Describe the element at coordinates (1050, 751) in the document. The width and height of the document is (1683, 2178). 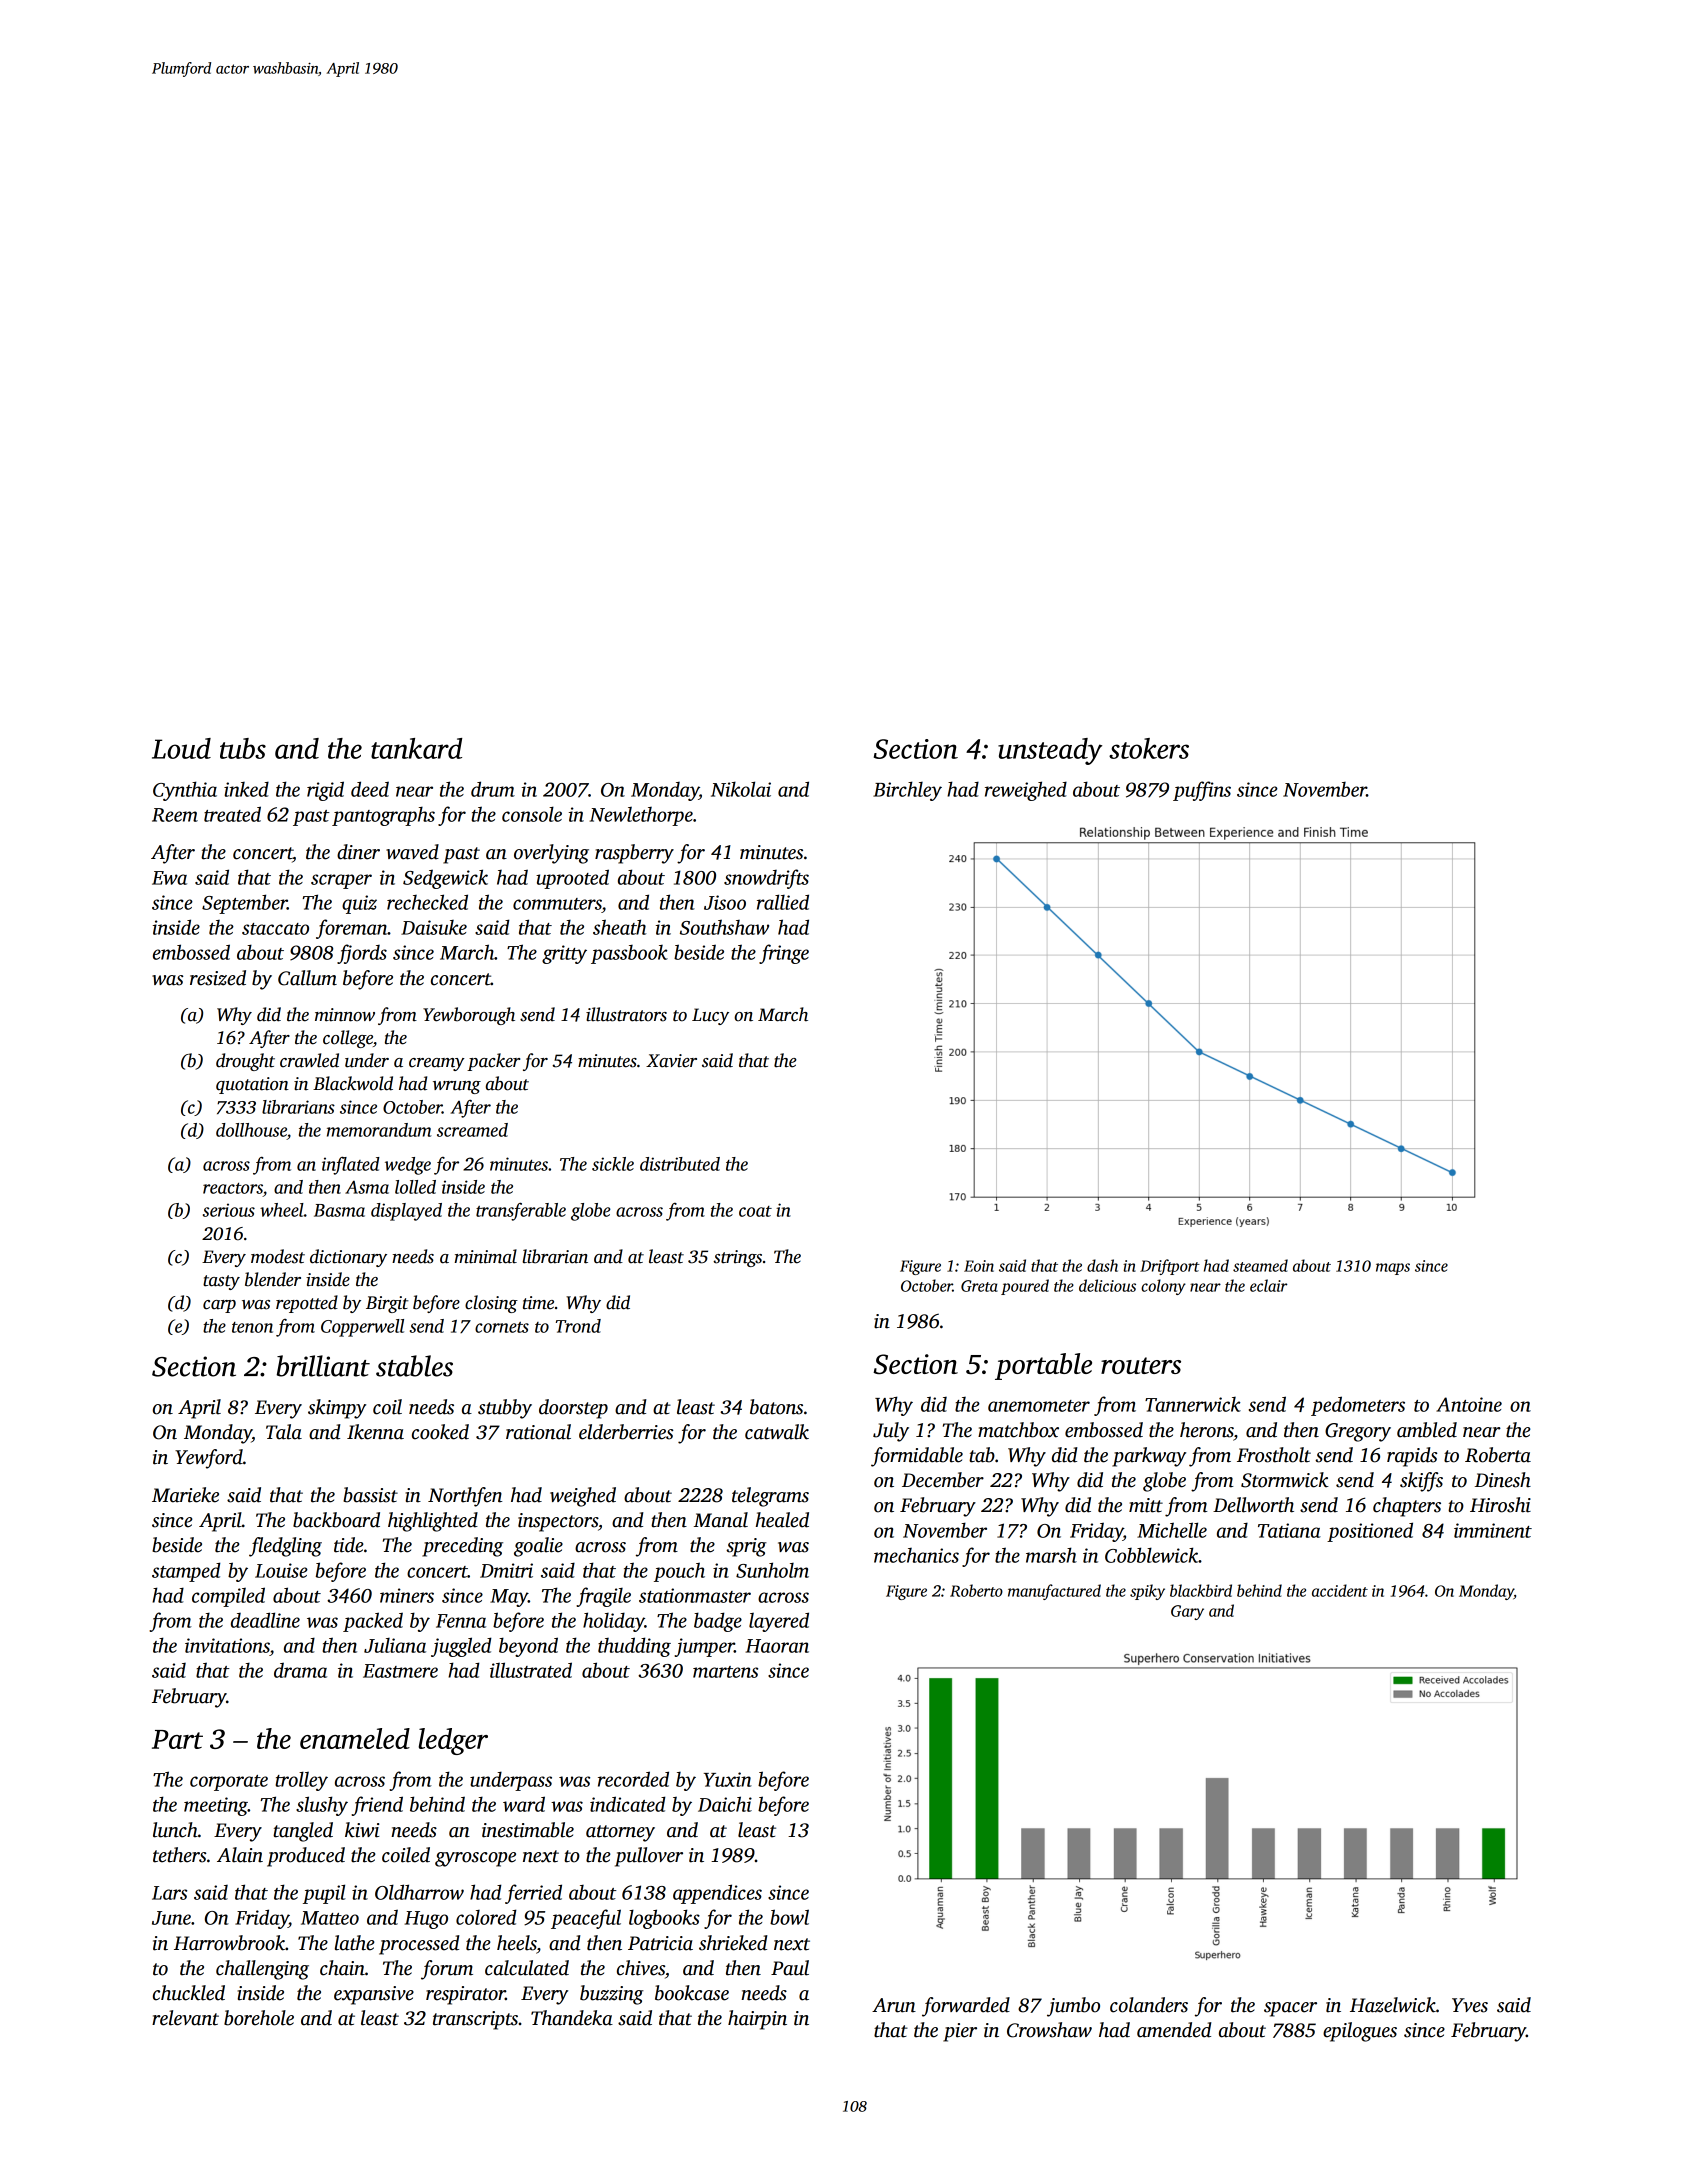
I see `unsteady` at that location.
